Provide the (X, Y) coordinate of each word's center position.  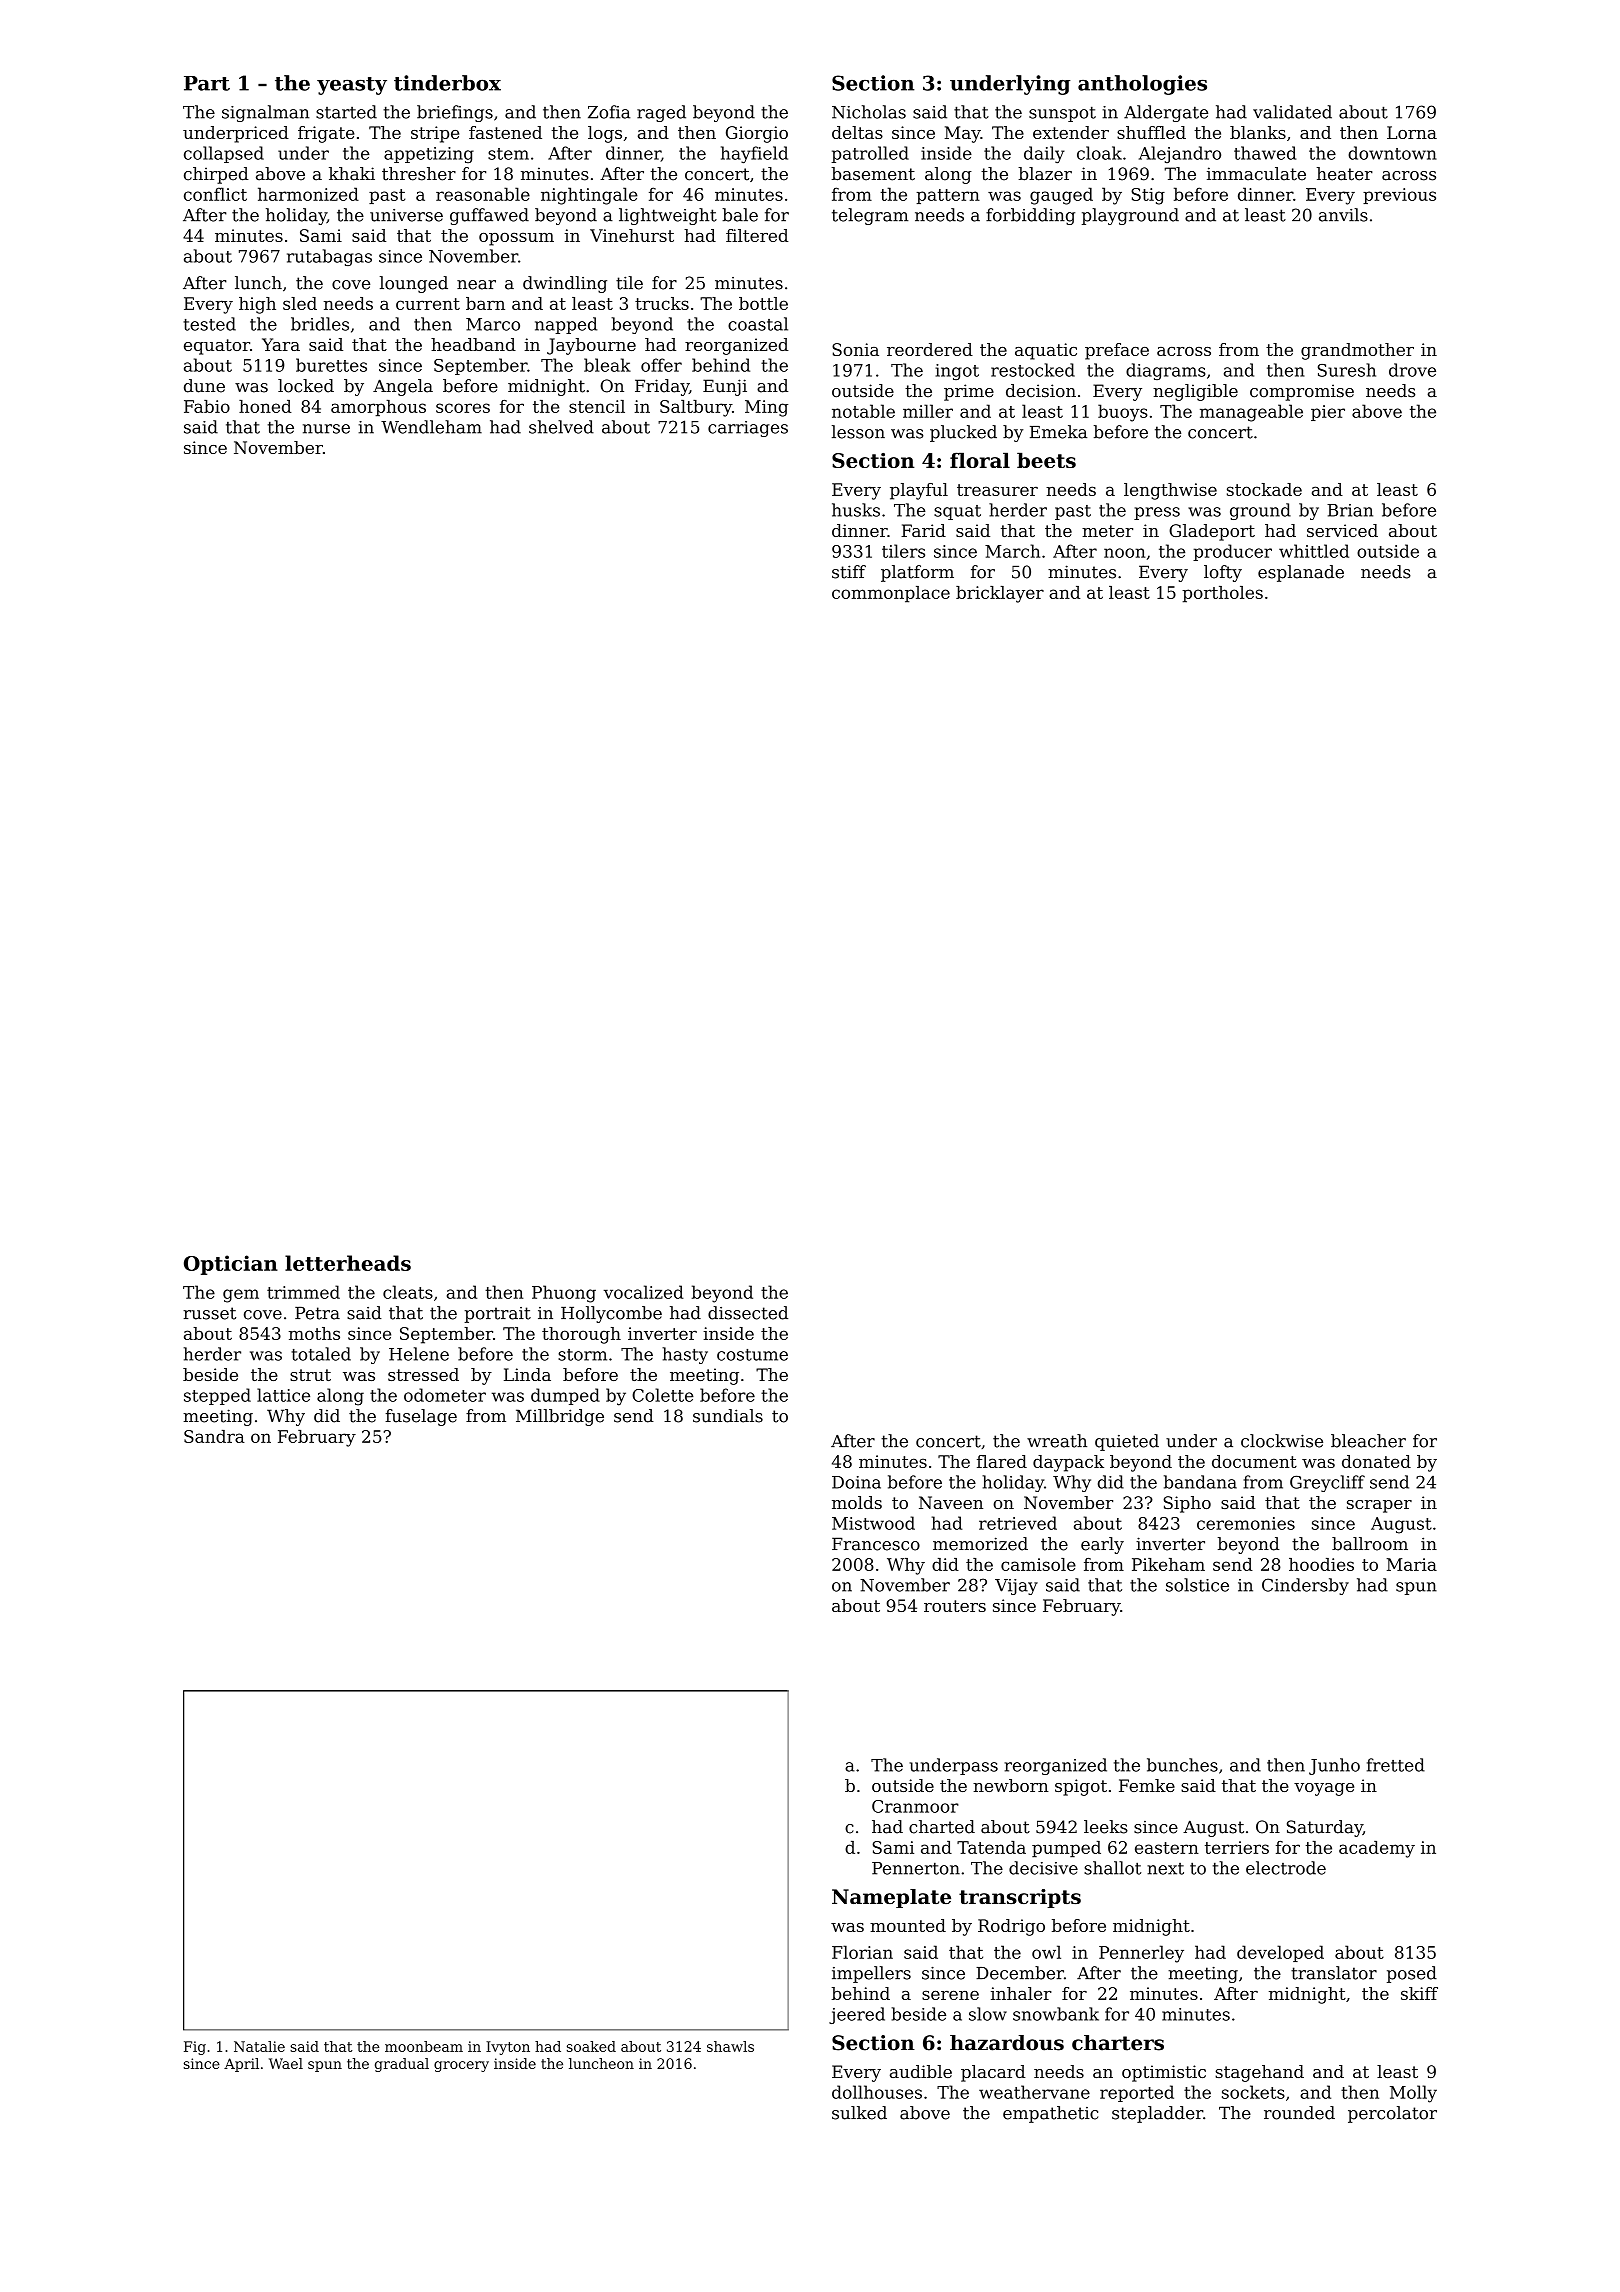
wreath (1057, 1441)
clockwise (1282, 1441)
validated (1292, 112)
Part (207, 83)
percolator (1392, 2114)
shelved (561, 427)
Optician (231, 1265)
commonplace (891, 594)
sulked (859, 2113)
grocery (461, 2066)
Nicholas (869, 112)
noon (1124, 553)
